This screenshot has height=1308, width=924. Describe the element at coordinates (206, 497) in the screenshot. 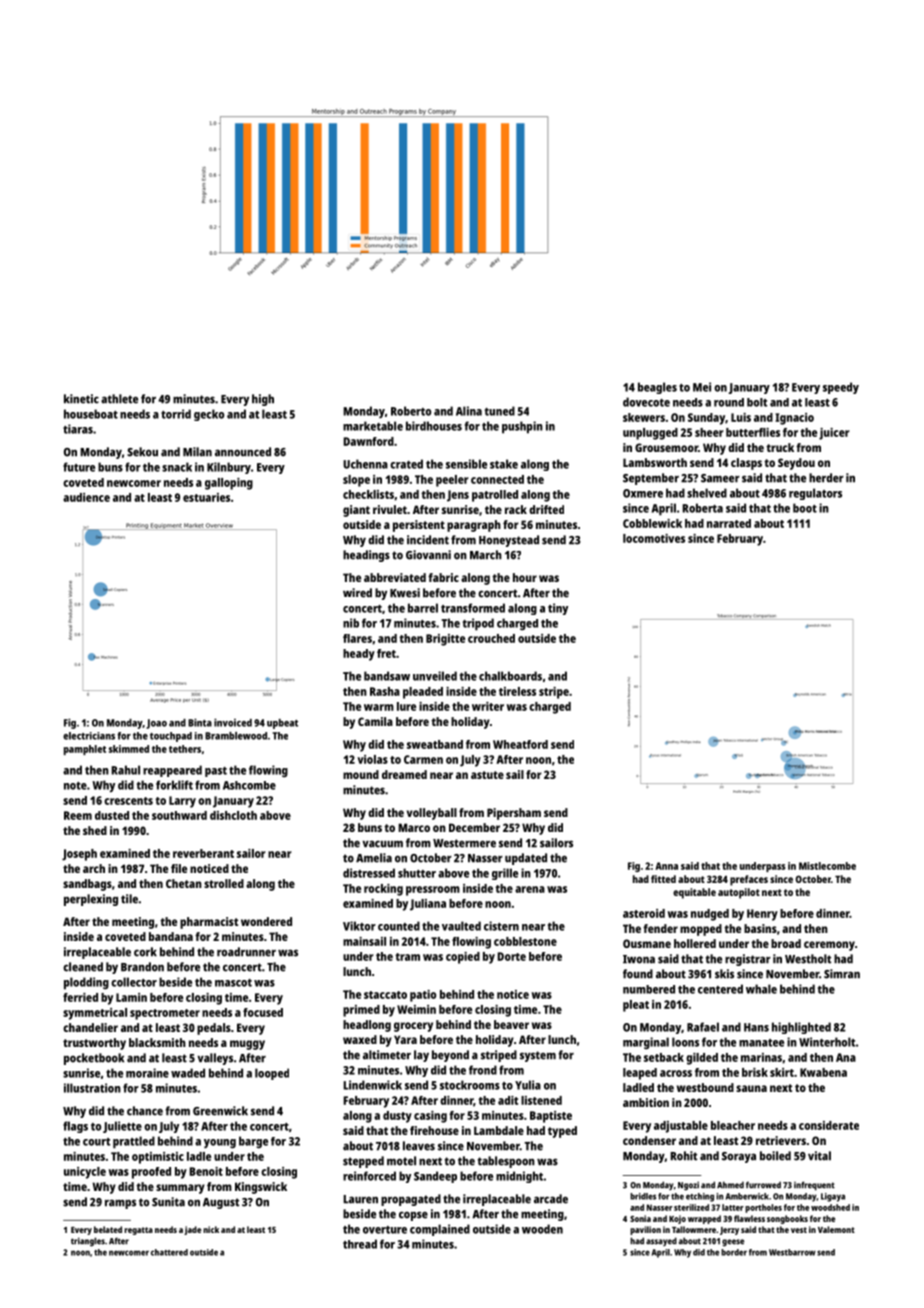

I see `estuaries` at that location.
